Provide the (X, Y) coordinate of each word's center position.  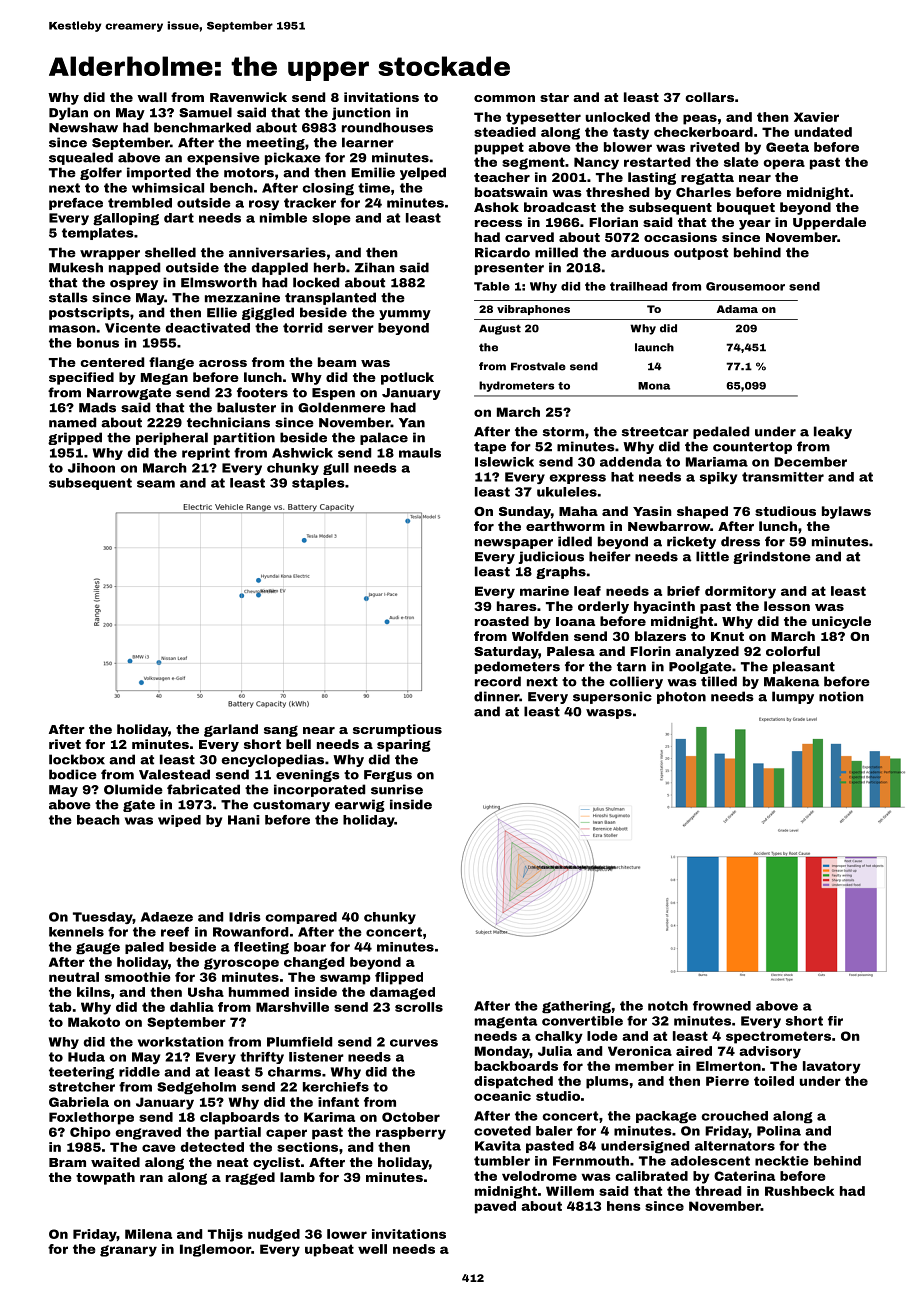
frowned (722, 1006)
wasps (609, 714)
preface (76, 204)
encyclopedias (272, 760)
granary (128, 1251)
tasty (631, 133)
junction (361, 113)
